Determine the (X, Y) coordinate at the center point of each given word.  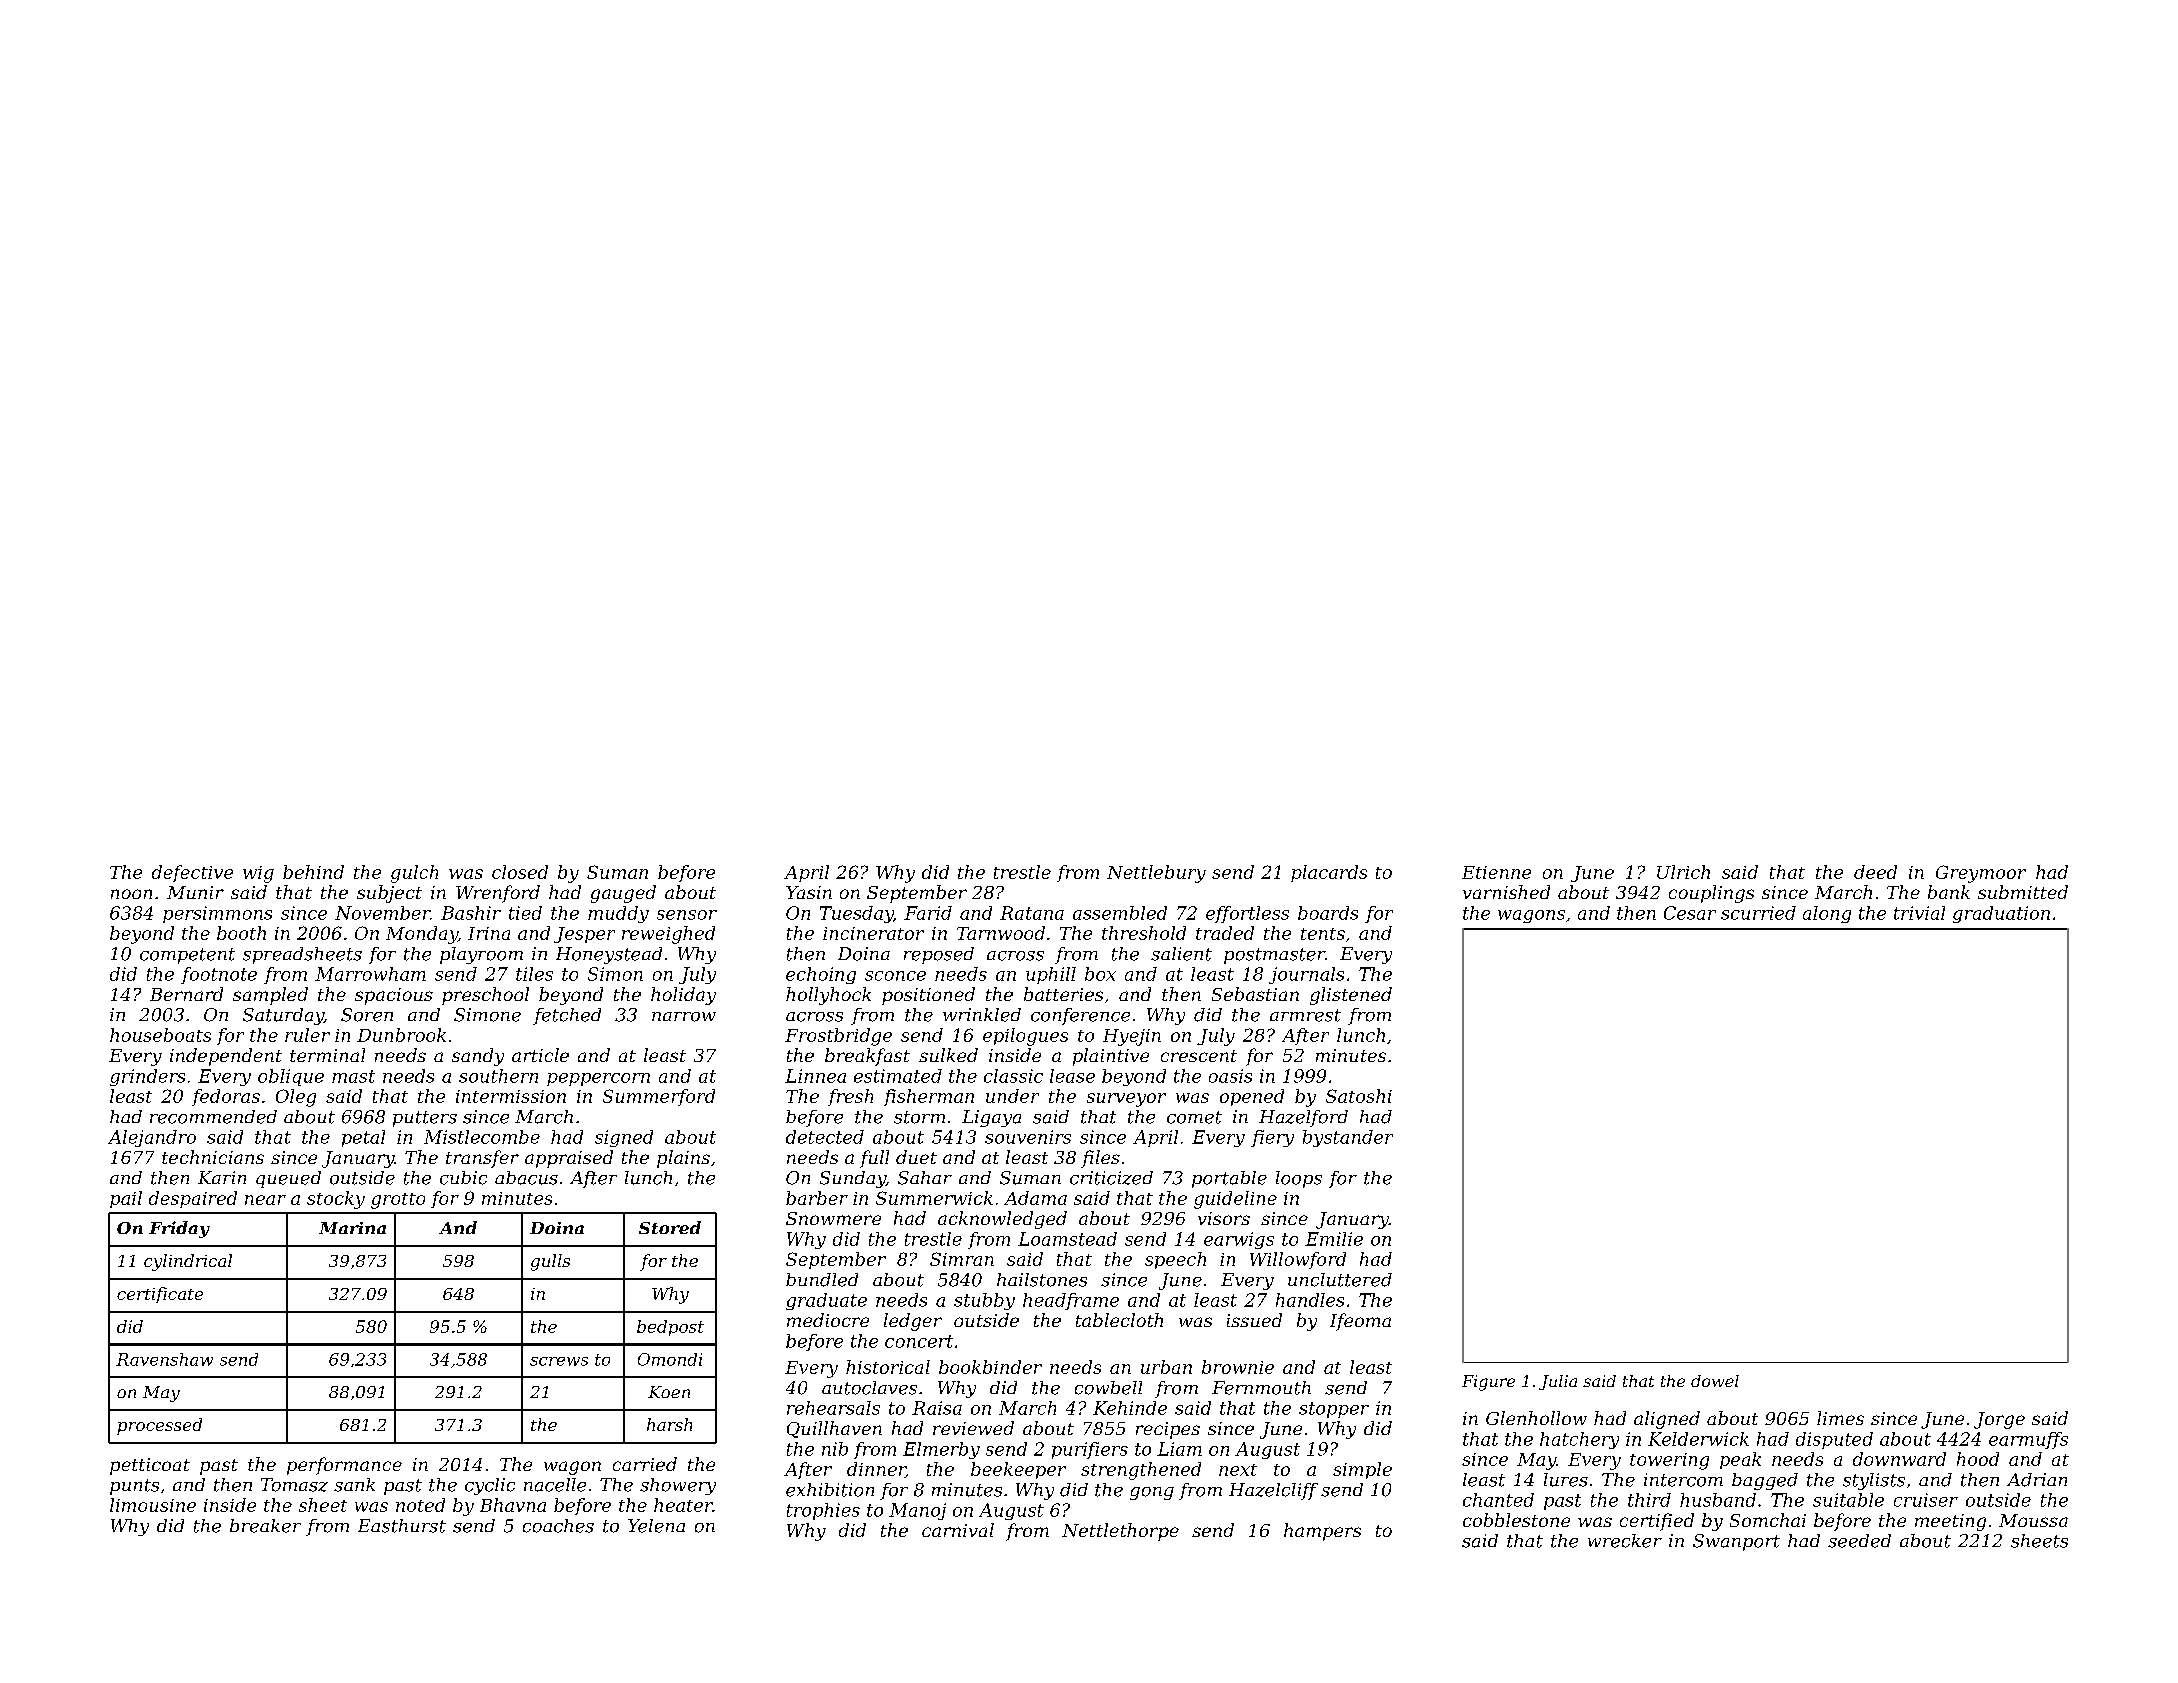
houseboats (160, 1035)
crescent (1199, 1056)
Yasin (809, 892)
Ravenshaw (164, 1359)
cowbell (1108, 1388)
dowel (1715, 1381)
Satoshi (1359, 1096)
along (1827, 914)
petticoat (150, 1466)
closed (520, 872)
